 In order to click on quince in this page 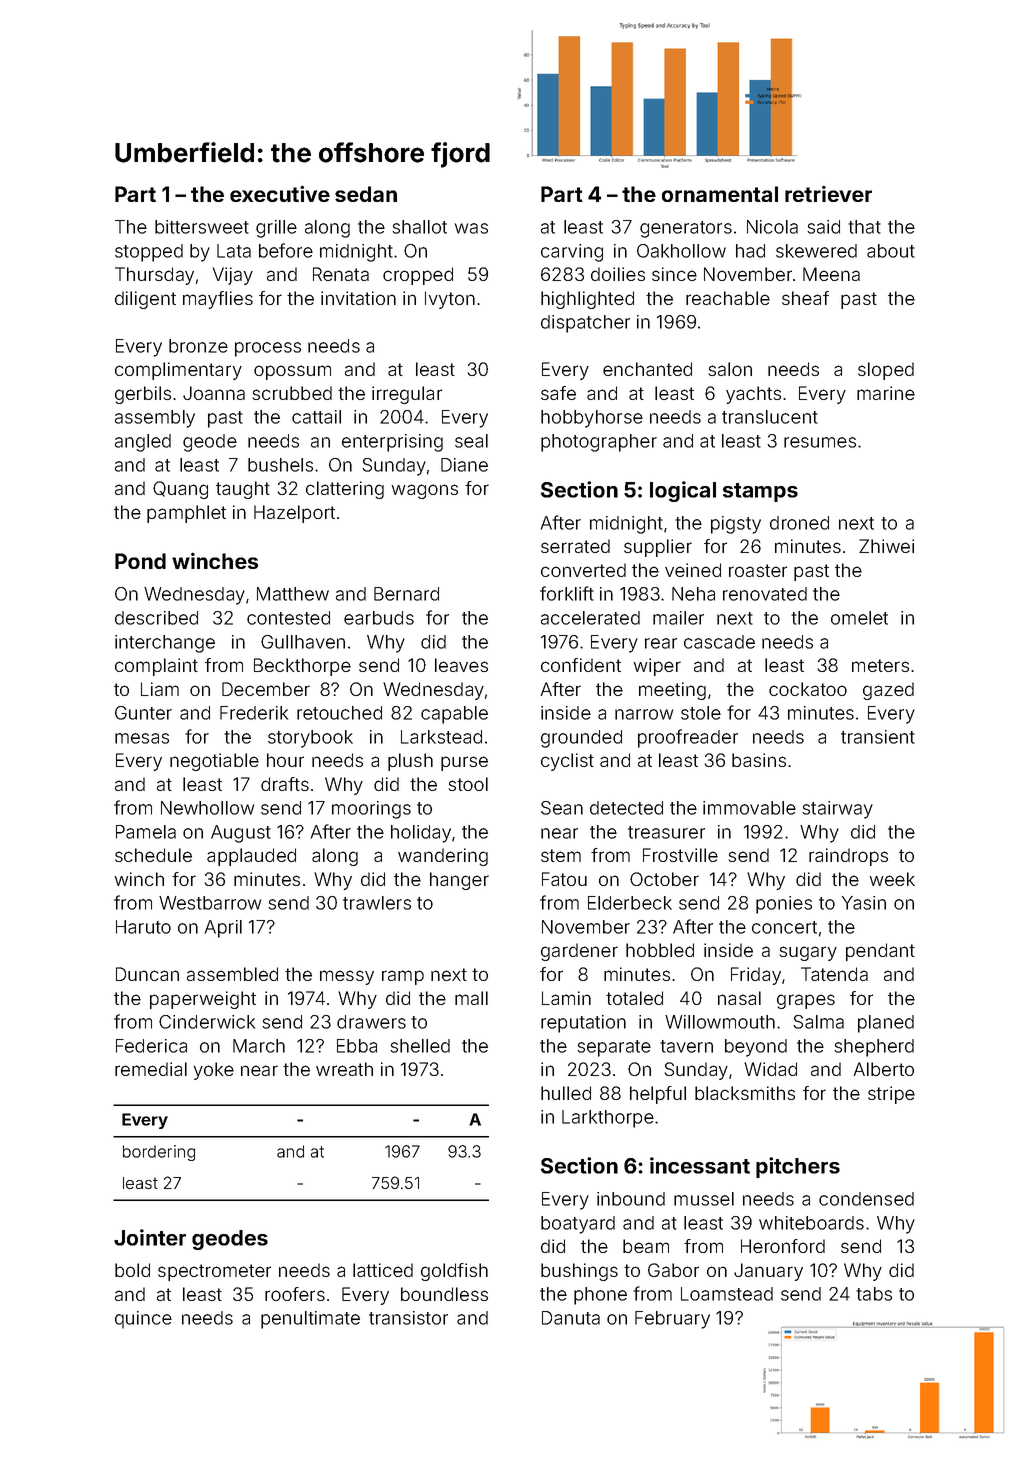, I will do `click(143, 1320)`.
